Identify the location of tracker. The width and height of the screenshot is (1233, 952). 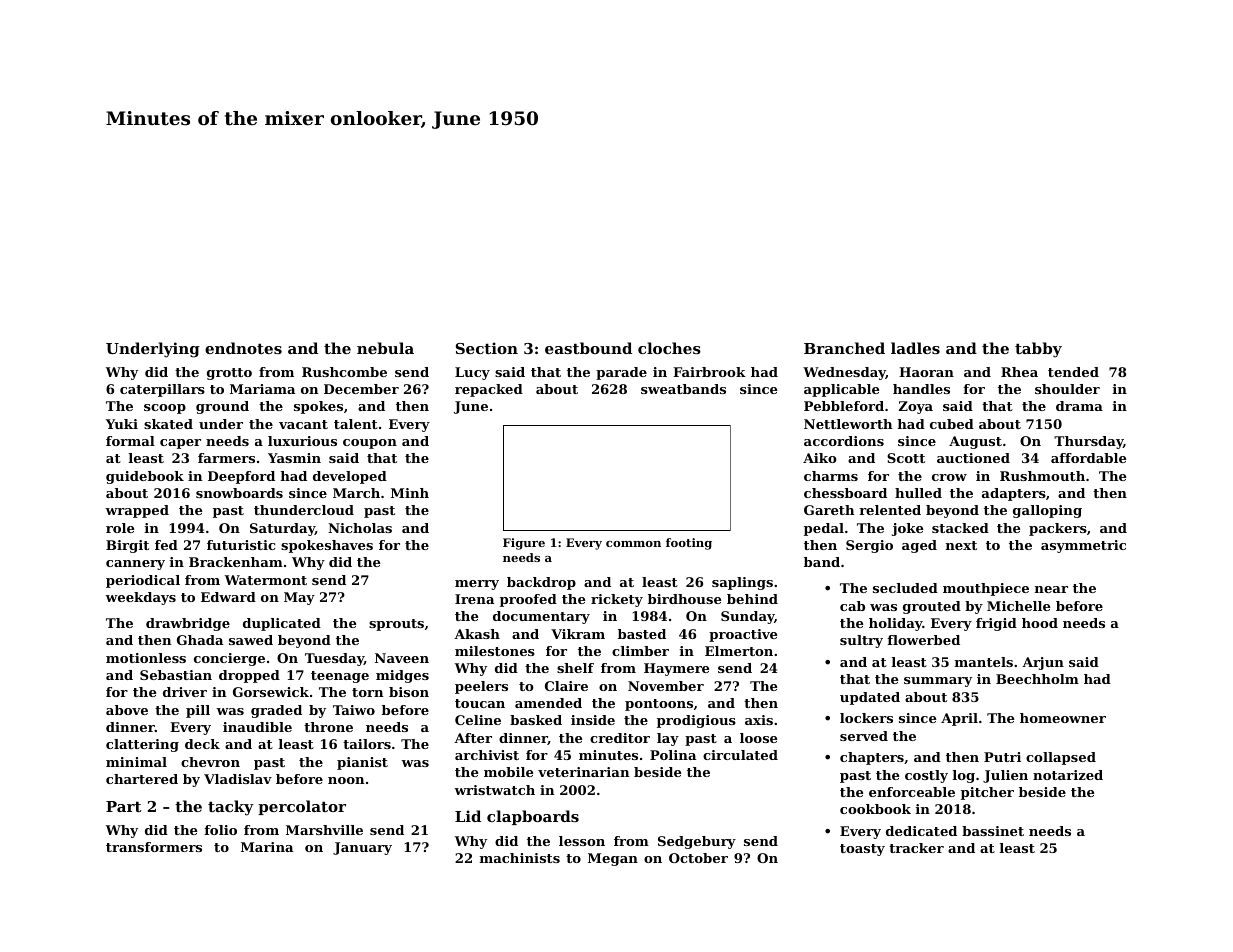
(916, 848).
